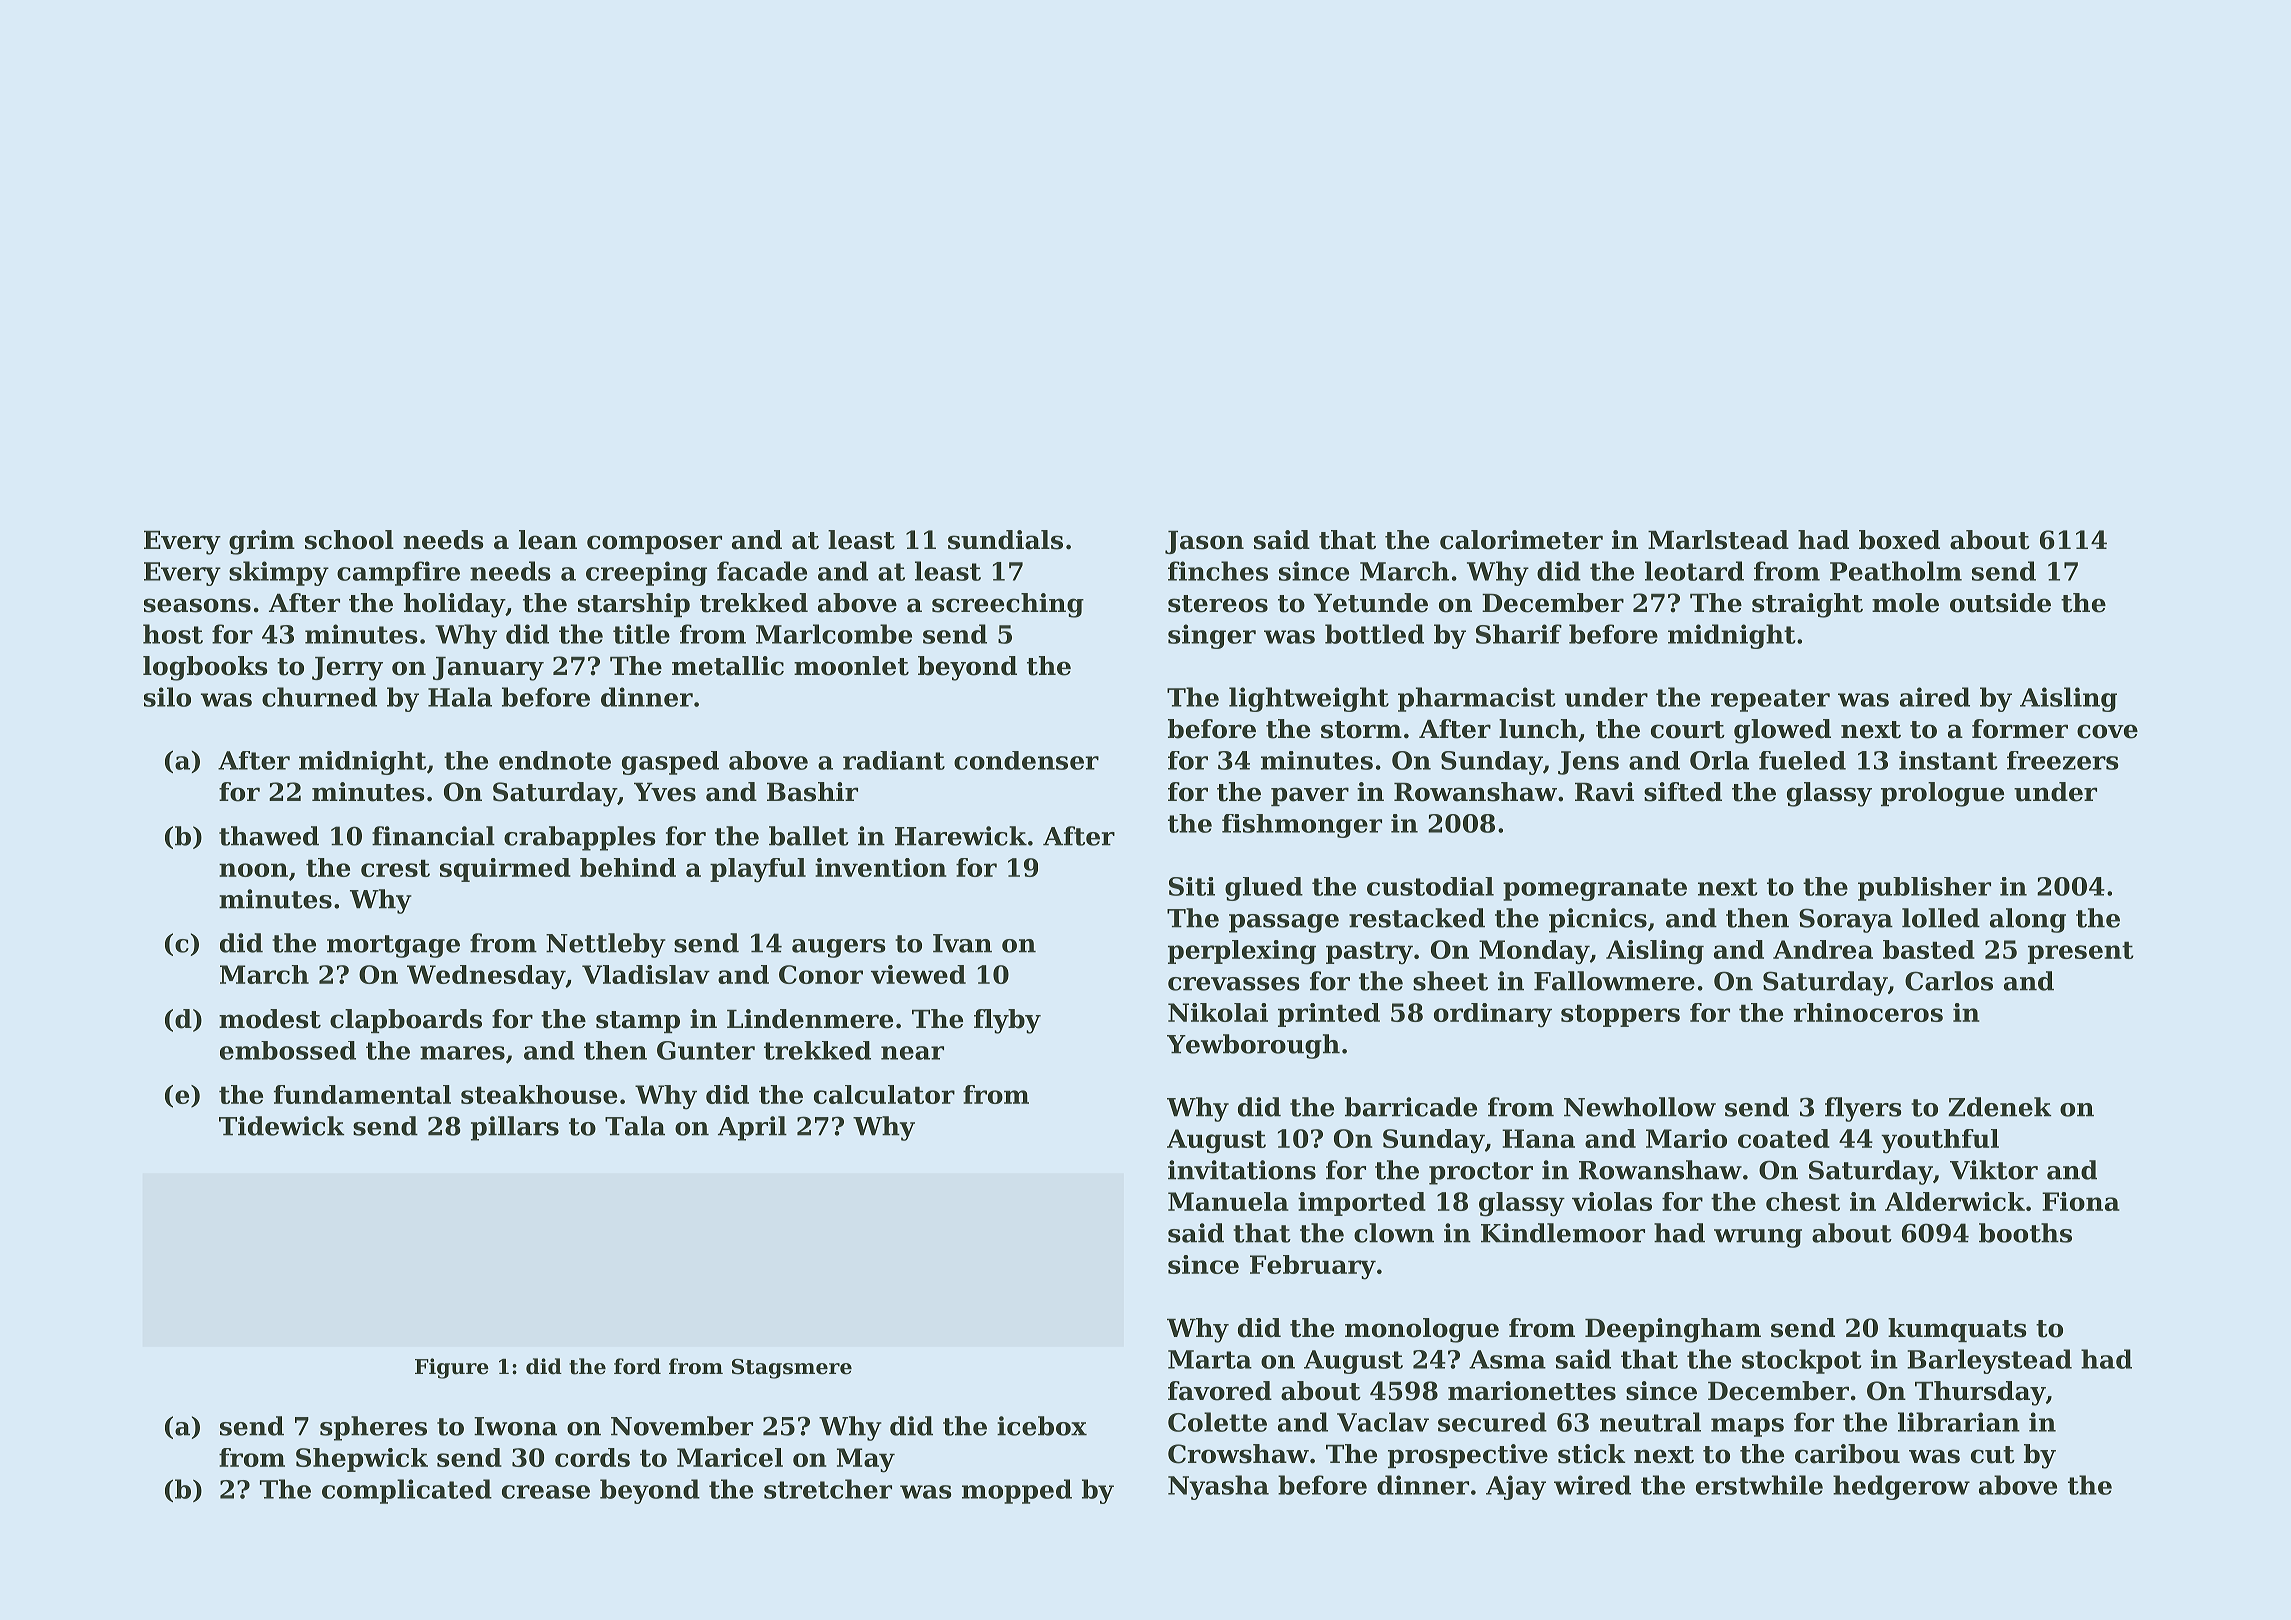 The height and width of the screenshot is (1620, 2291). Describe the element at coordinates (282, 1126) in the screenshot. I see `Tidewick` at that location.
